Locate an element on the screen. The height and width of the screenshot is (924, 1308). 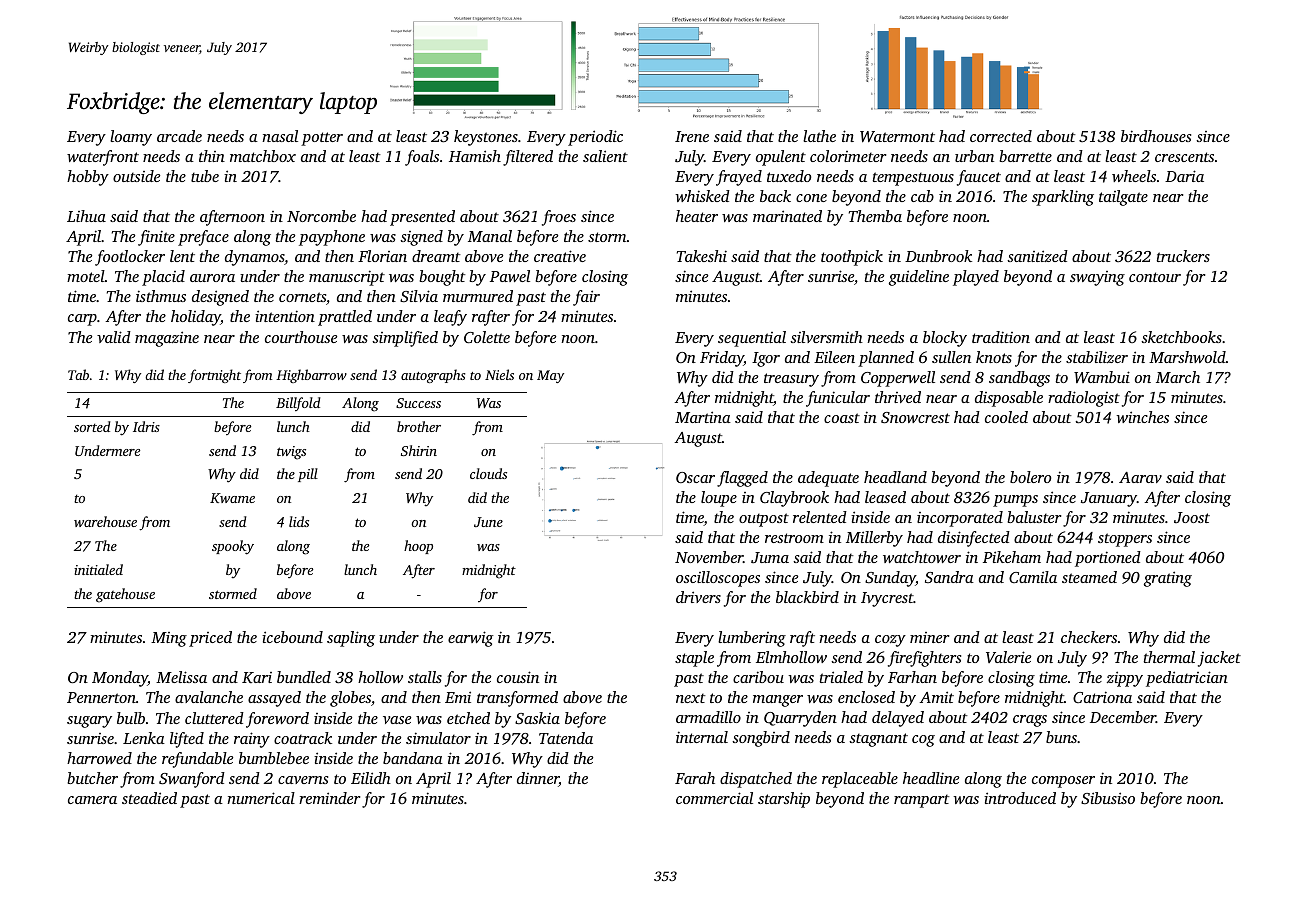
thin is located at coordinates (212, 156).
